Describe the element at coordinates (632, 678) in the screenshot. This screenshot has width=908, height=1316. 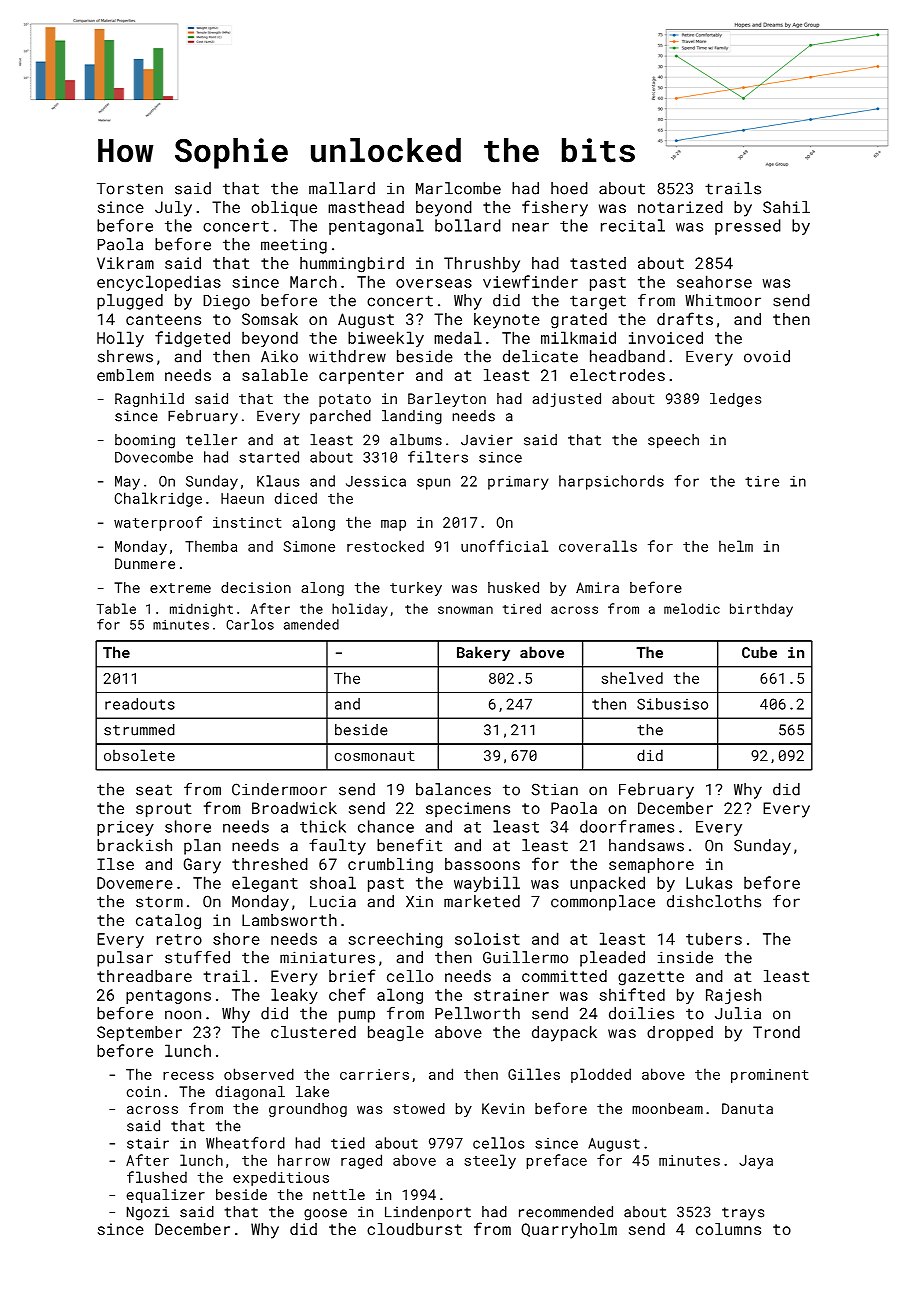
I see `shelved` at that location.
